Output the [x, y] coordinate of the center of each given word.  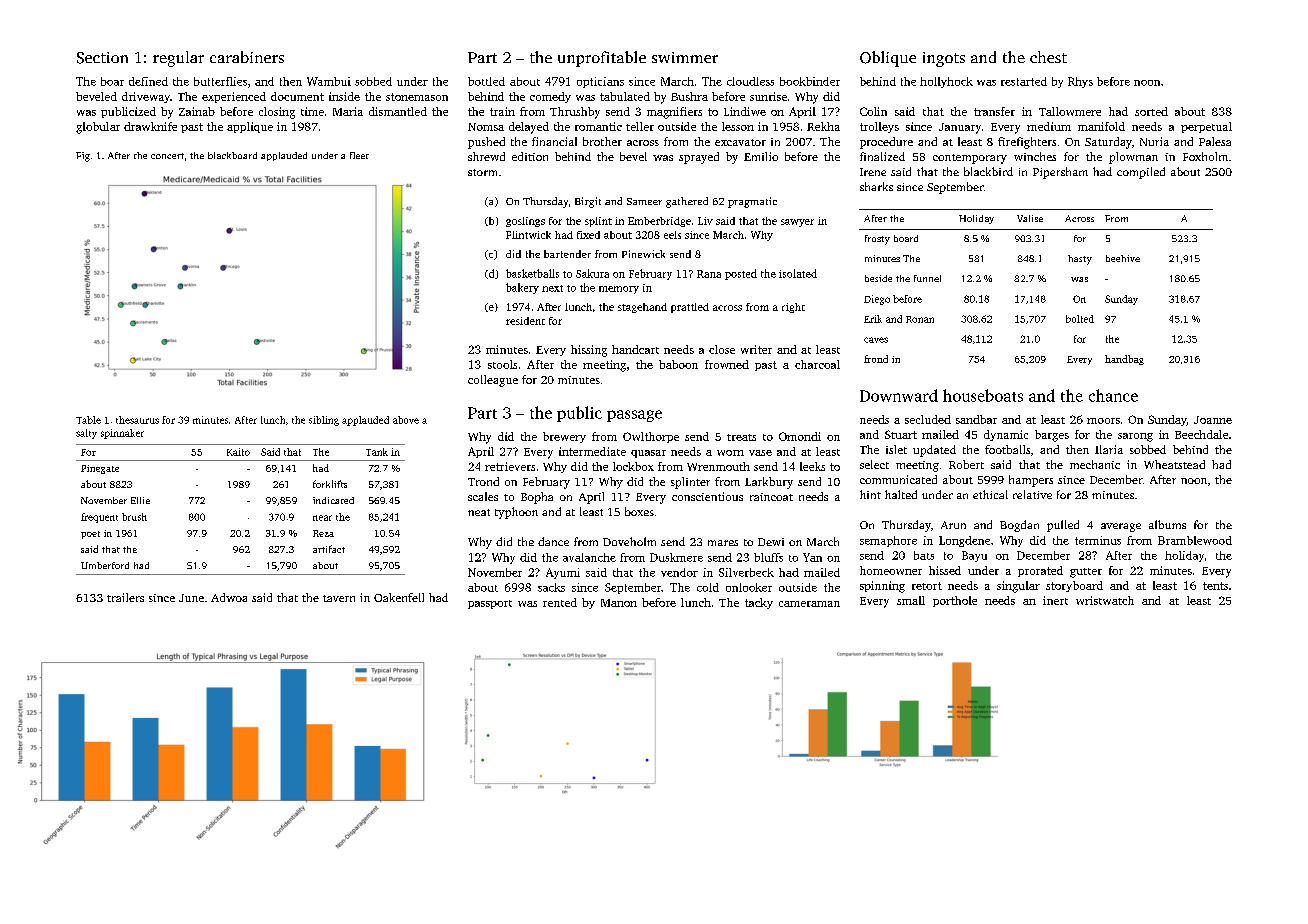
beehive [1123, 258]
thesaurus [137, 420]
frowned [727, 364]
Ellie [140, 500]
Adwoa [229, 597]
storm [482, 172]
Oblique [888, 59]
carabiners [247, 57]
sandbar [976, 419]
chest [1048, 57]
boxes [639, 511]
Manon [619, 603]
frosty [877, 240]
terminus [1098, 540]
